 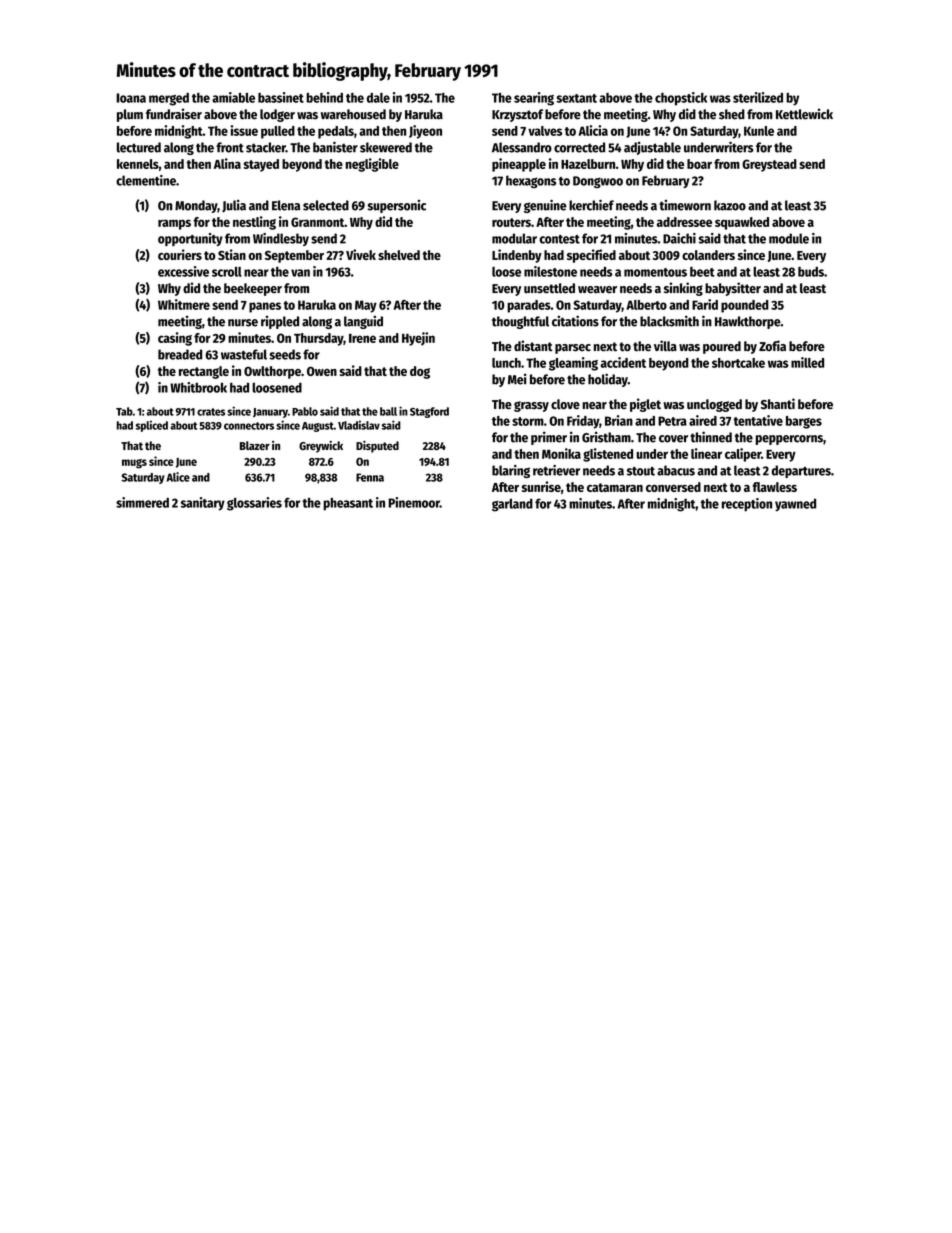 I want to click on glossaries, so click(x=254, y=504).
